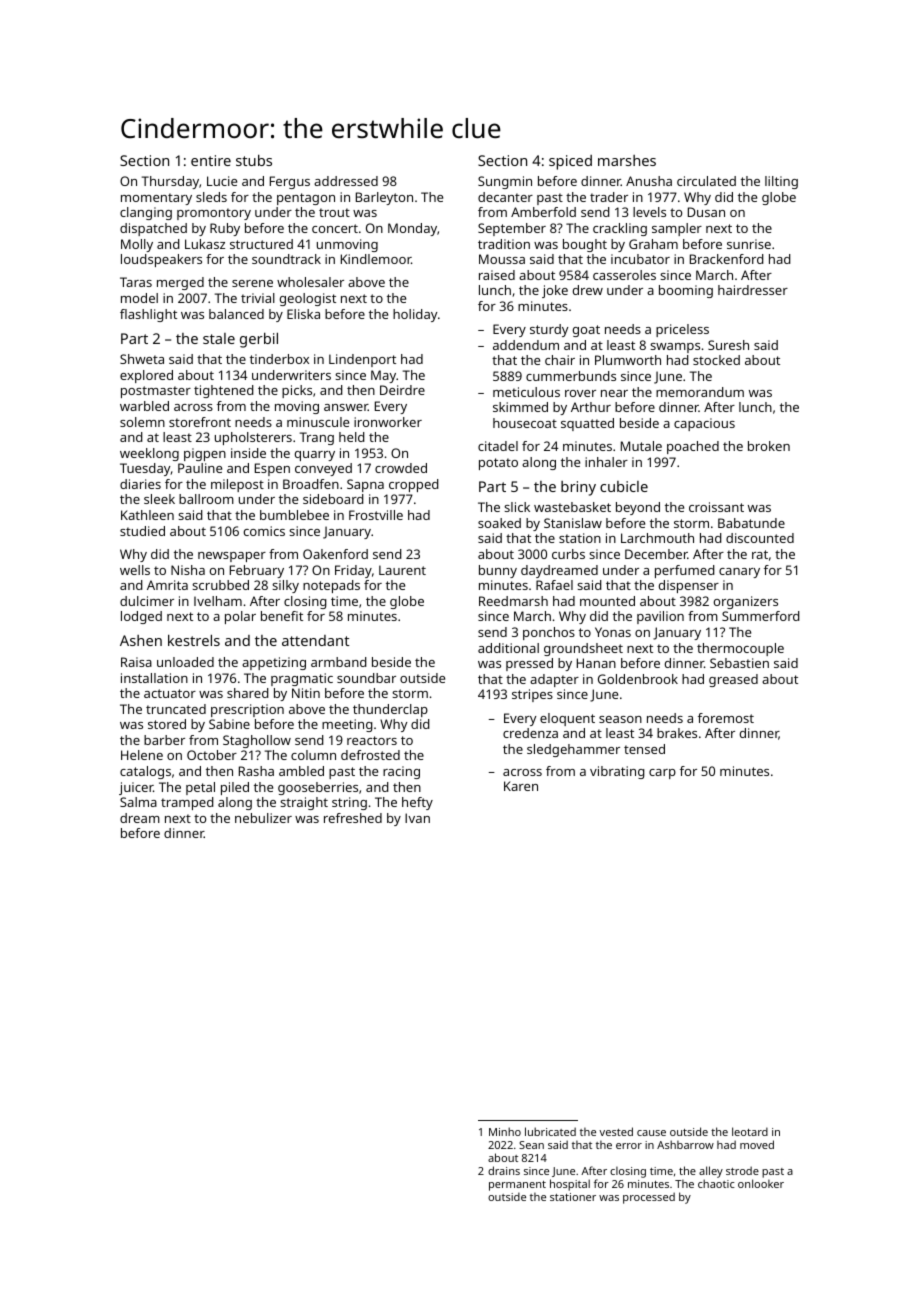 This page has width=924, height=1308. What do you see at coordinates (205, 244) in the page?
I see `Lukasz` at bounding box center [205, 244].
